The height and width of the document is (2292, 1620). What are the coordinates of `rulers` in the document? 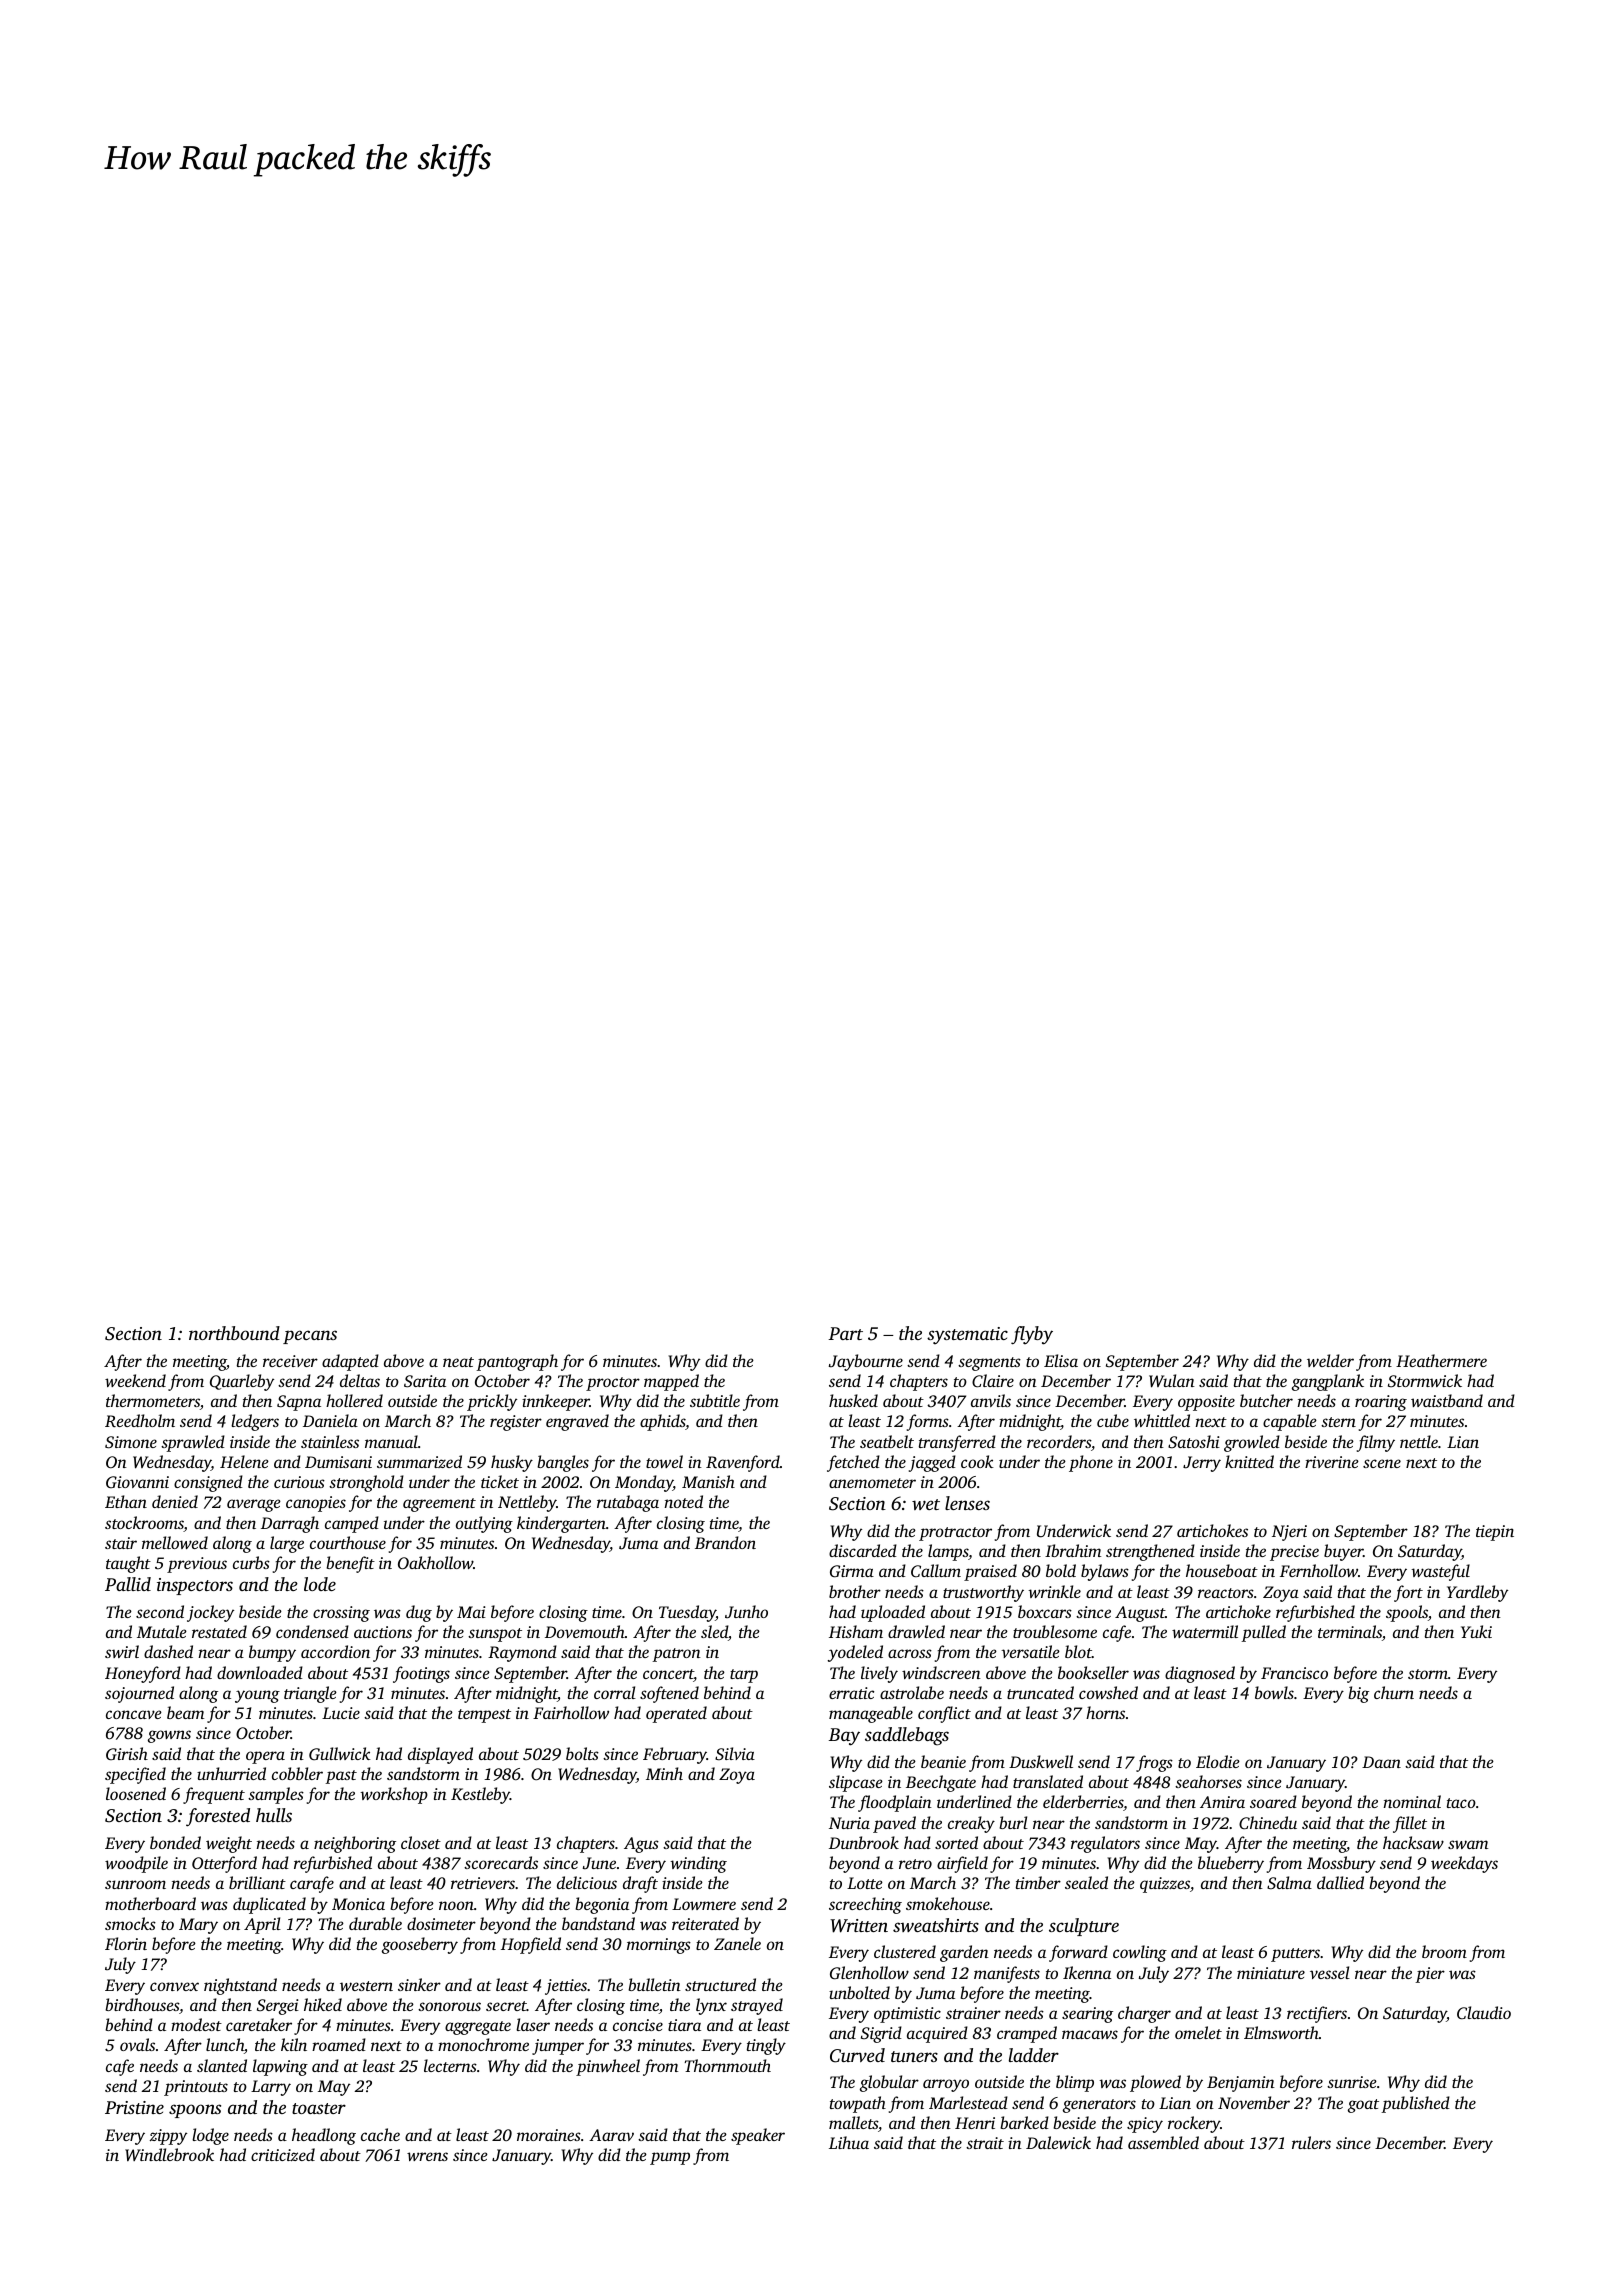 It's located at (1311, 2142).
